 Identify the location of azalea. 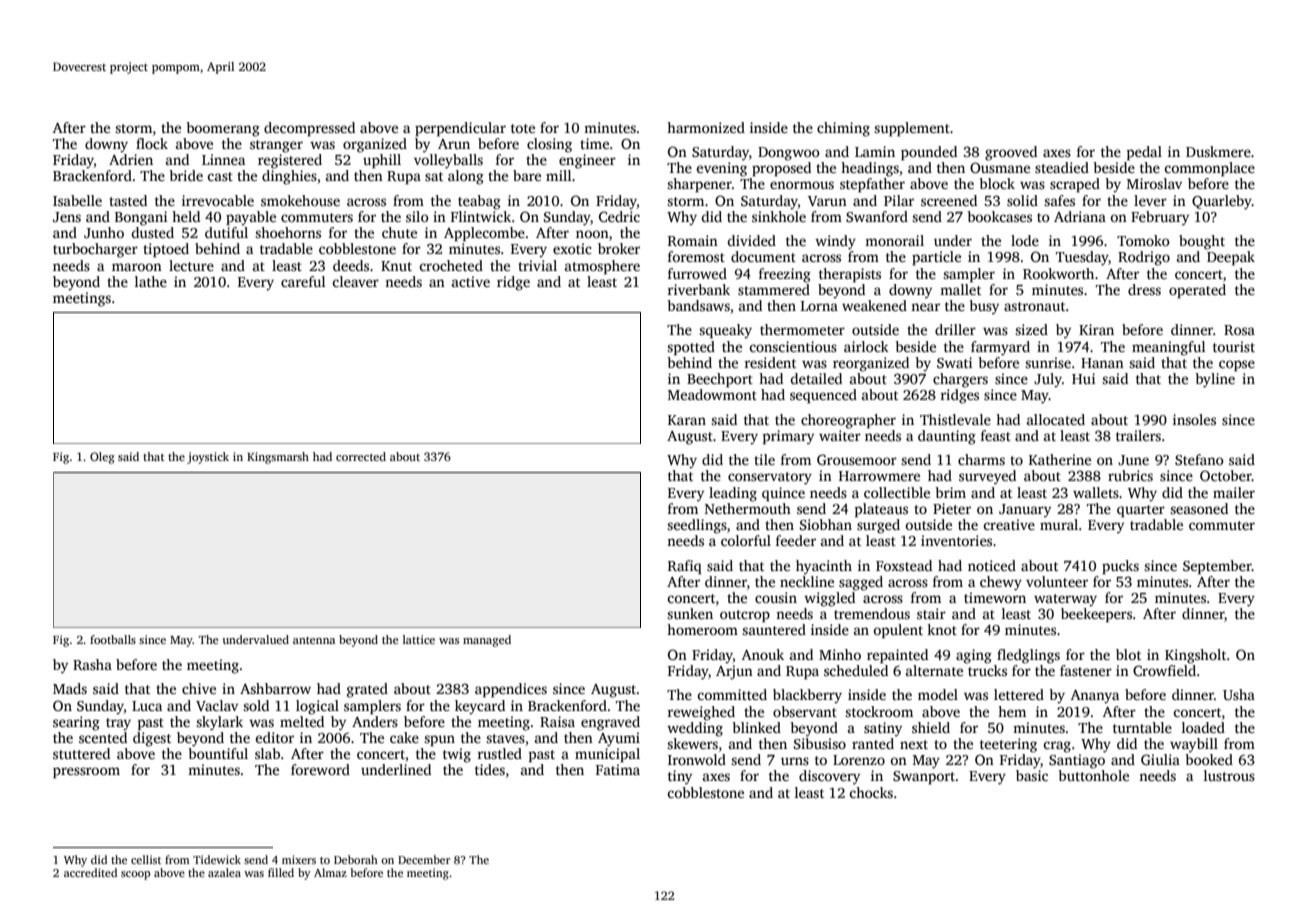
(224, 872).
